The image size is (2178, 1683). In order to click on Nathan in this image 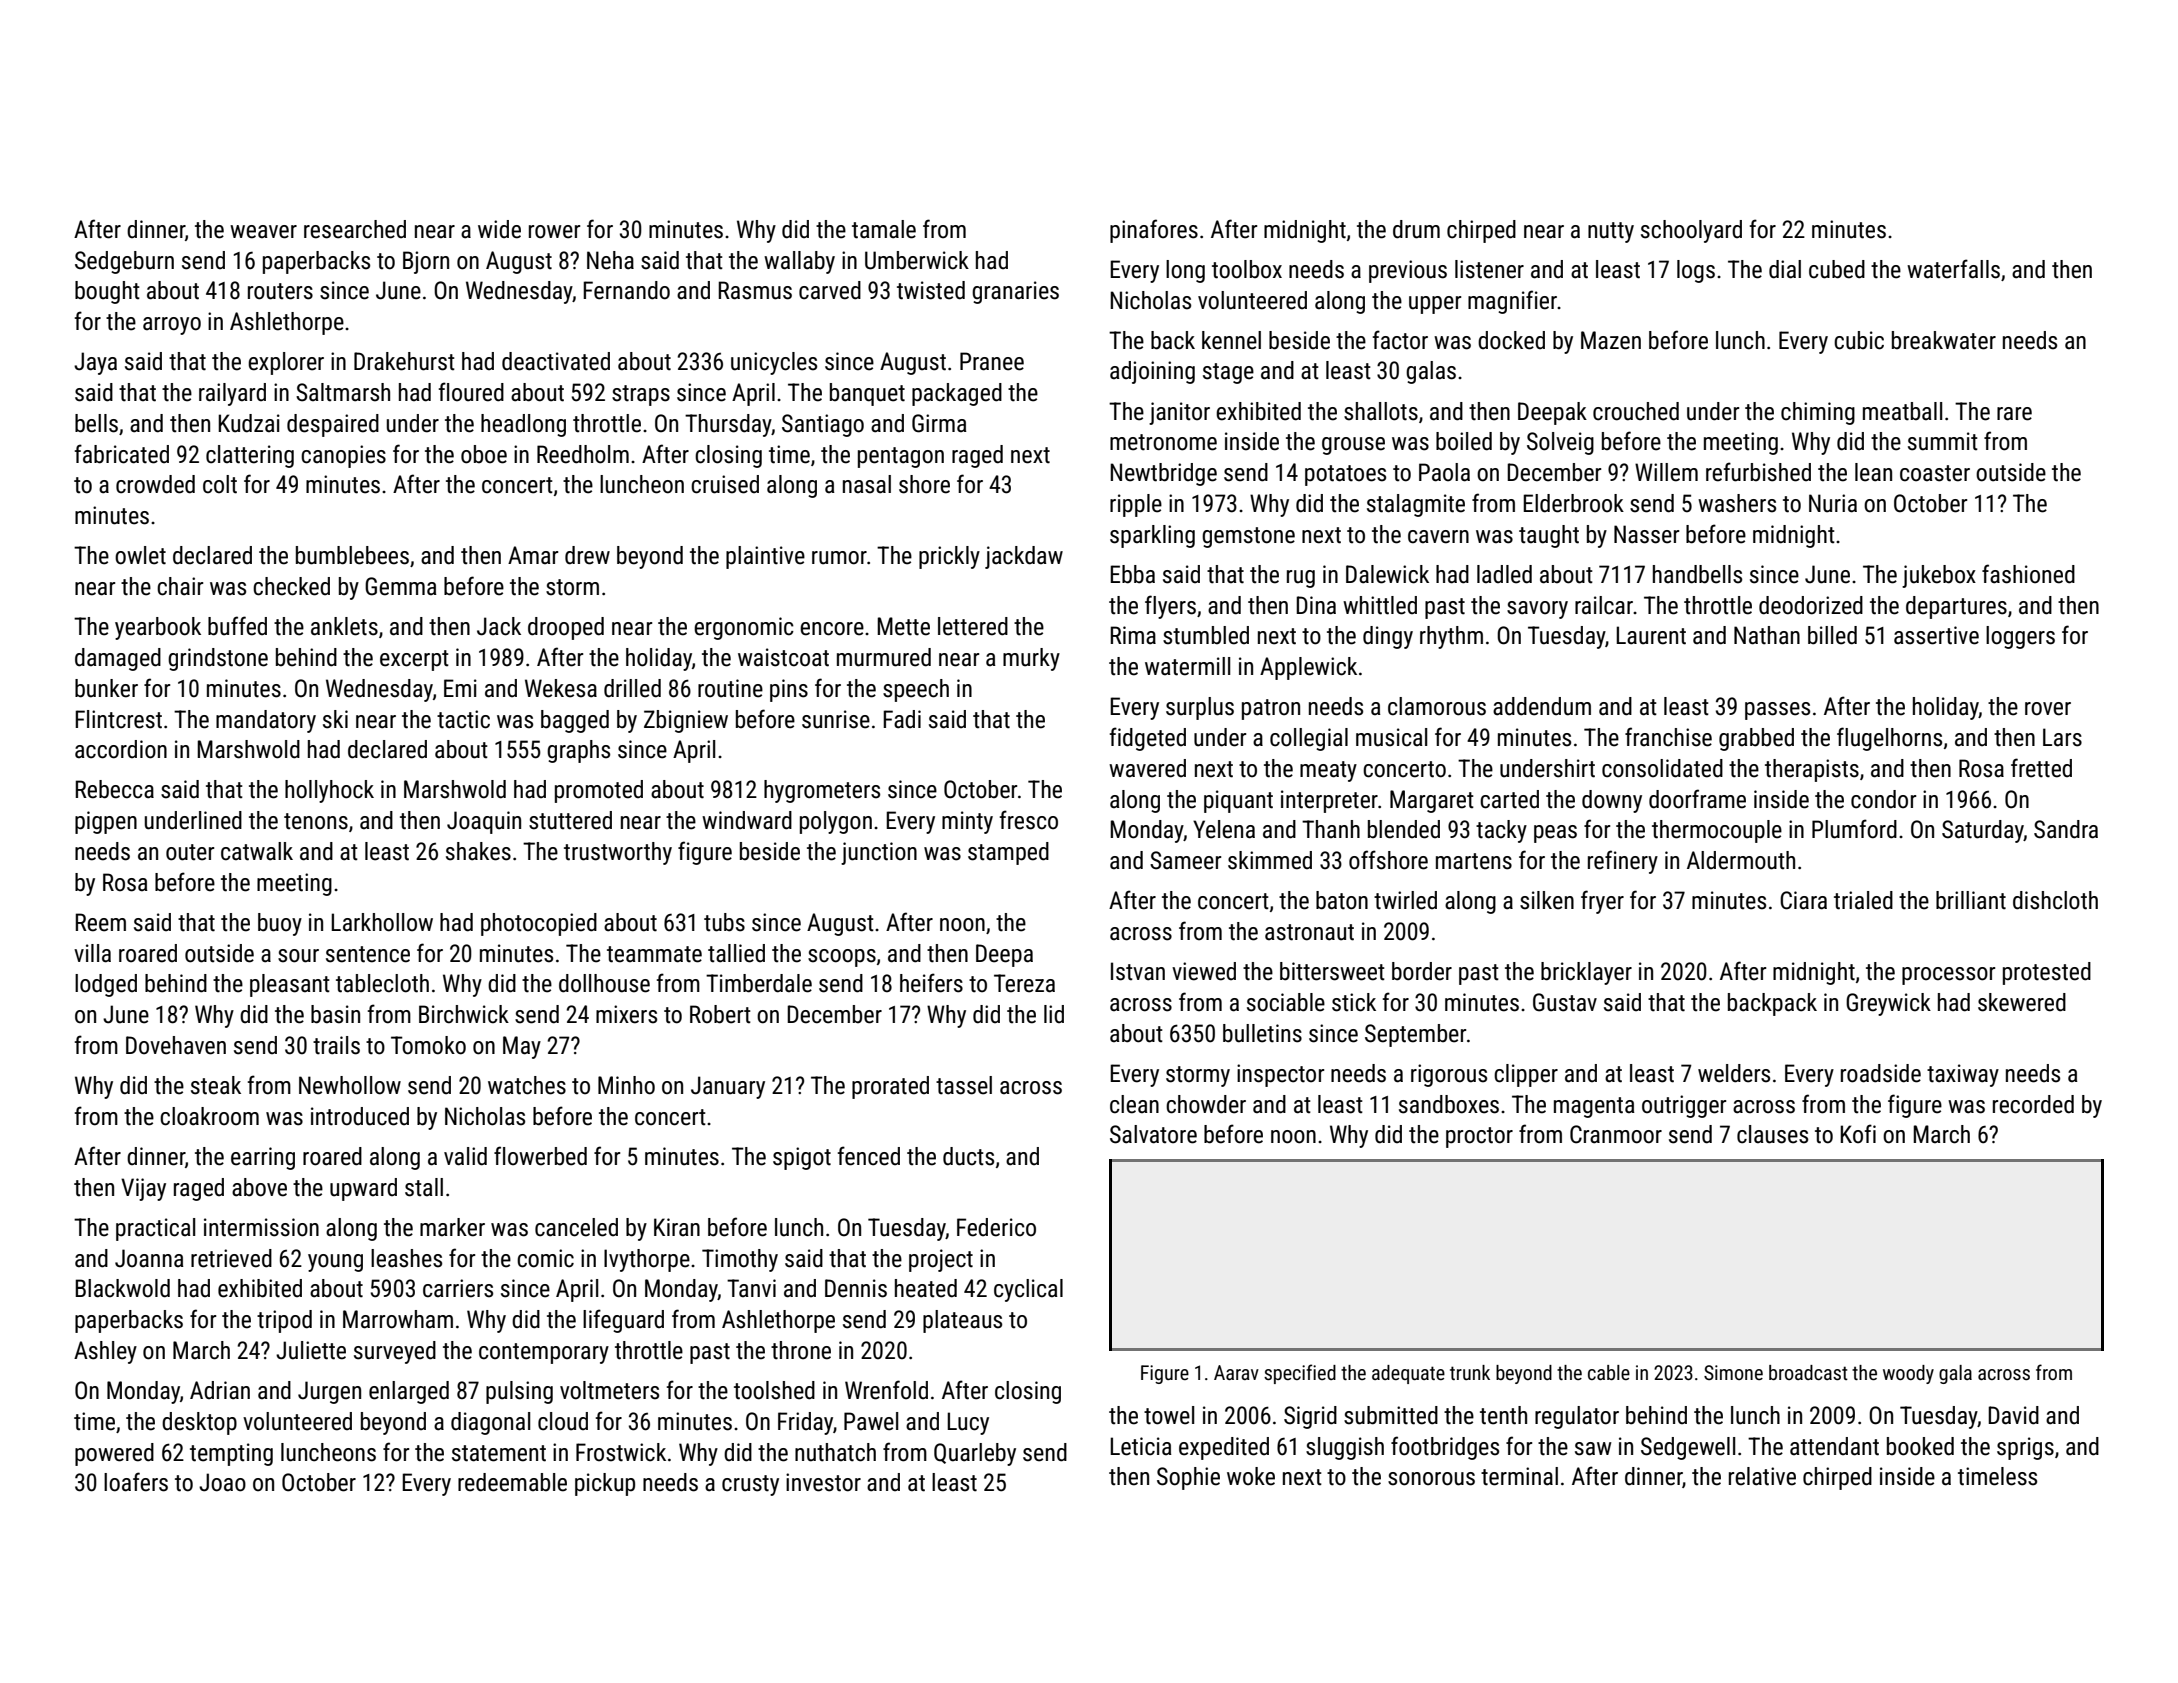, I will do `click(1767, 635)`.
